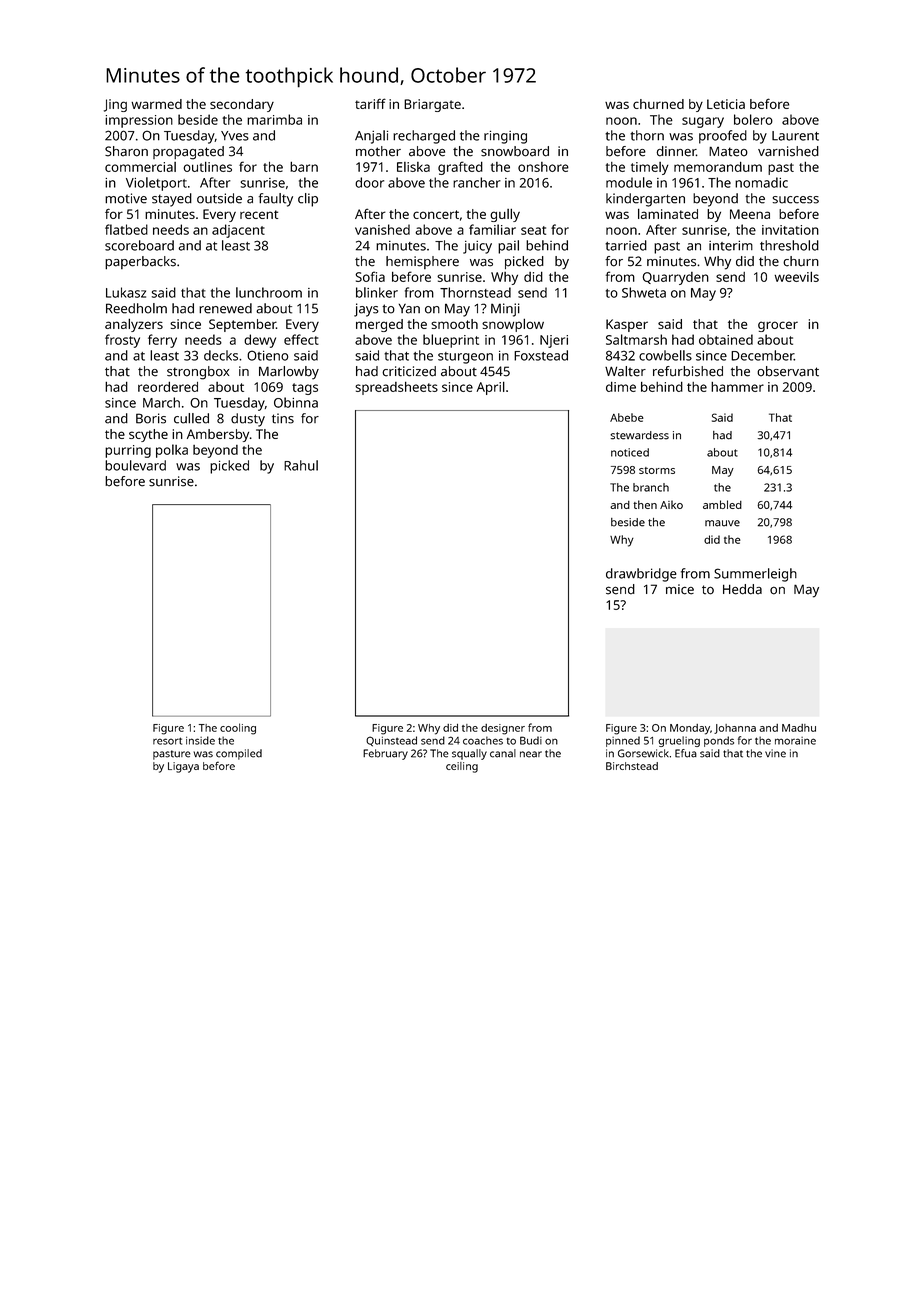  What do you see at coordinates (645, 200) in the page?
I see `kindergarten` at bounding box center [645, 200].
